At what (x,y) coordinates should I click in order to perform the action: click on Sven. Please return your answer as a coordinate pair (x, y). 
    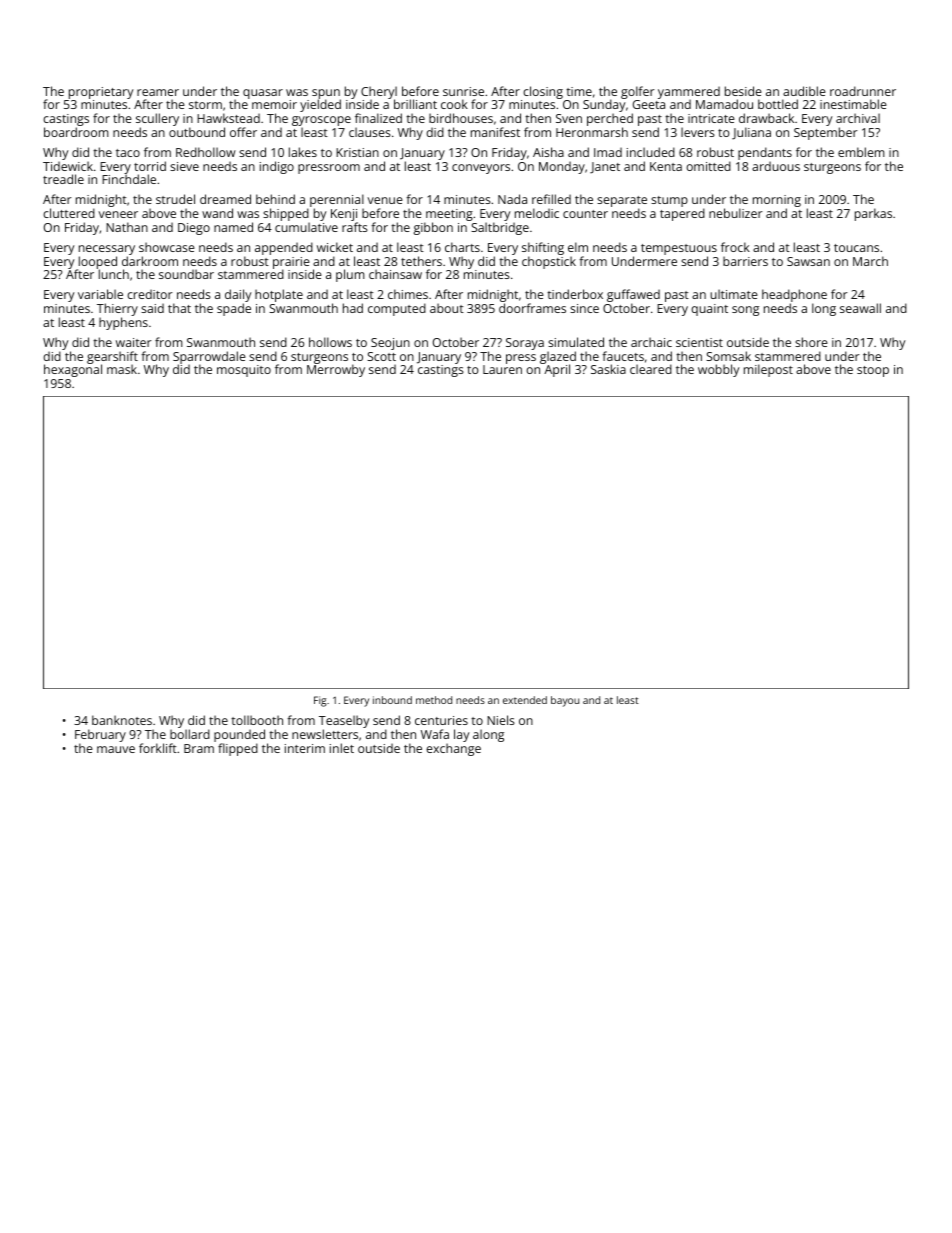
    Looking at the image, I should click on (569, 118).
